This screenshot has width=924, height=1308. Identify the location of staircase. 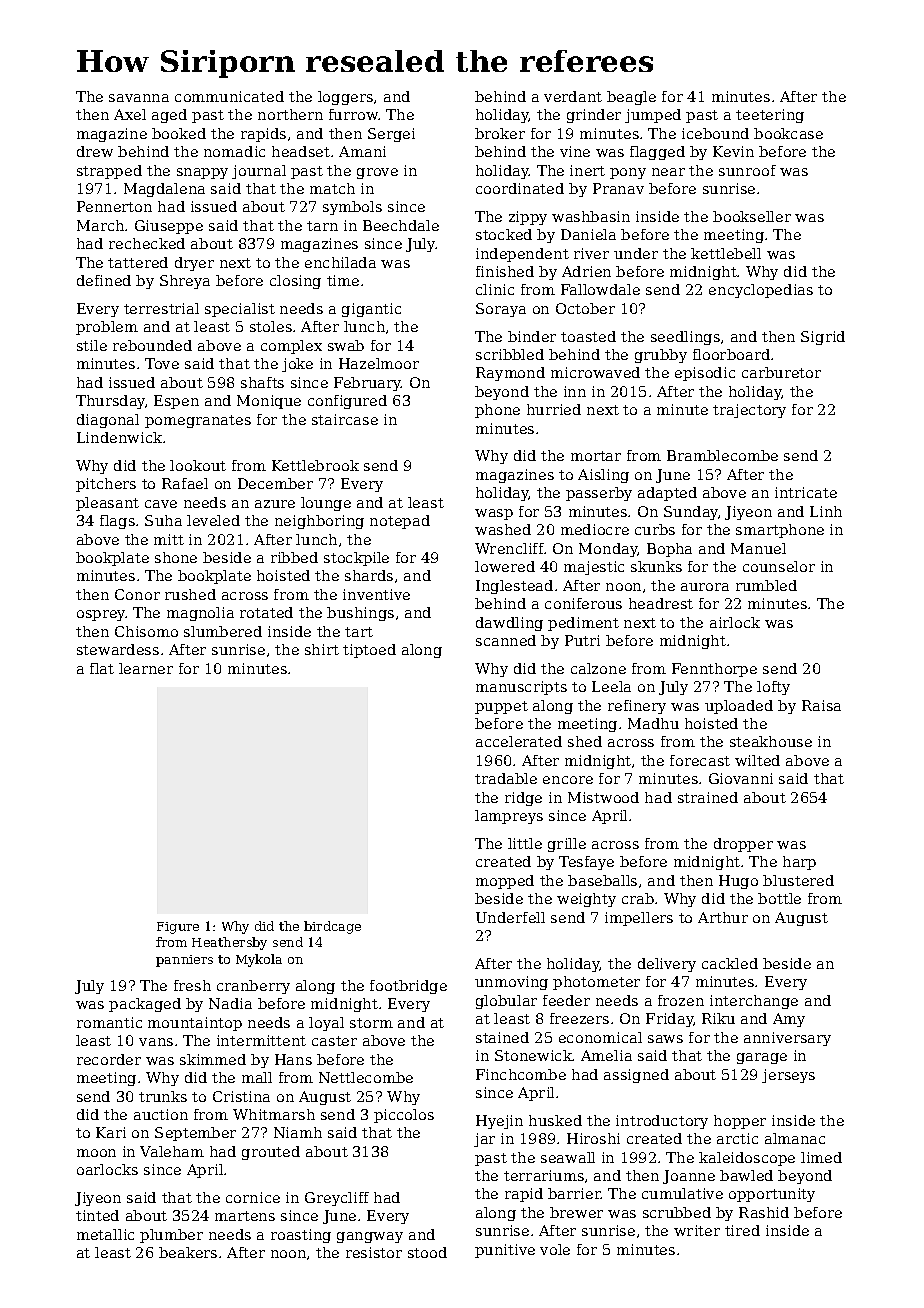
(345, 419).
